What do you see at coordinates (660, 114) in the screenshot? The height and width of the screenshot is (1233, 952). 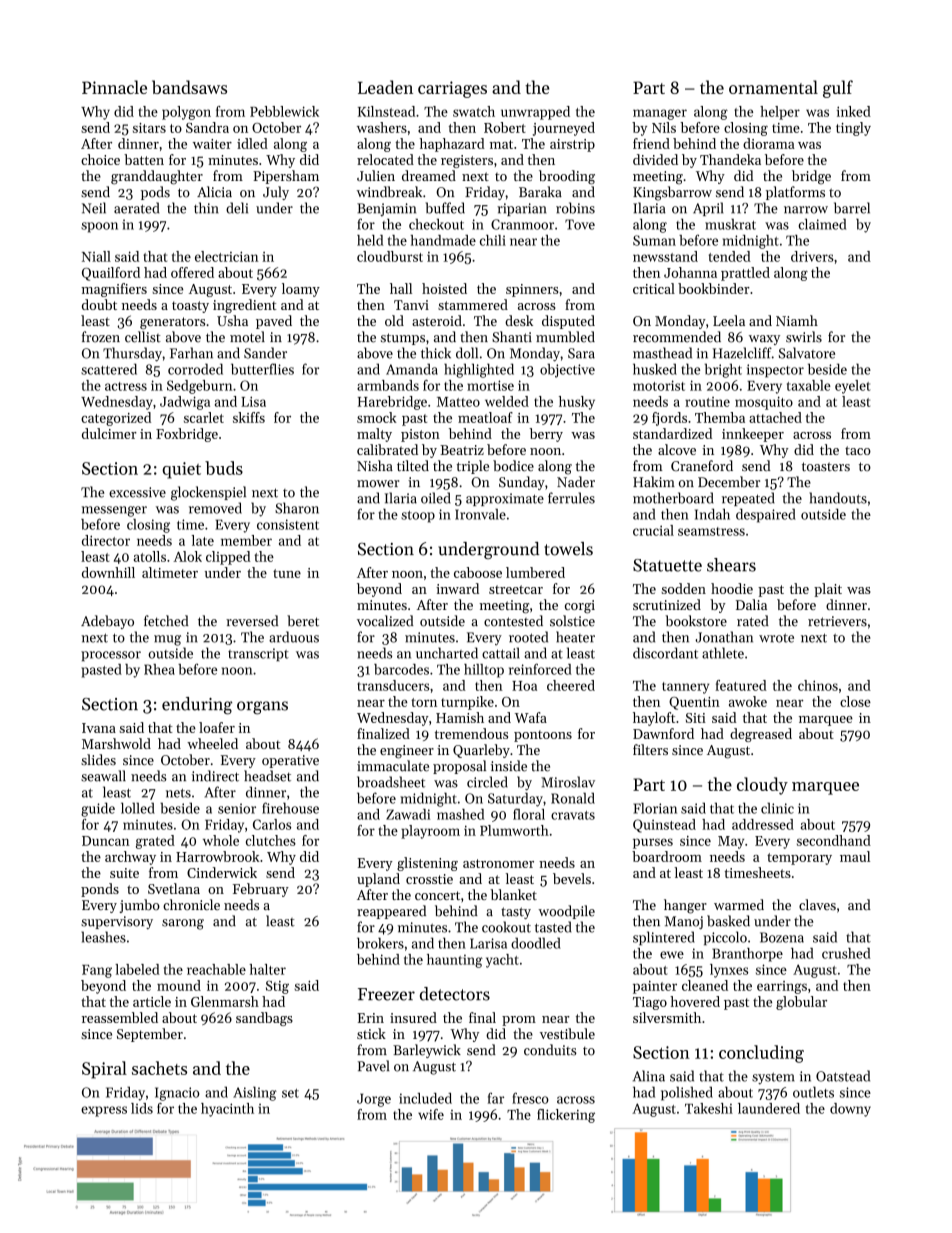 I see `manager` at bounding box center [660, 114].
